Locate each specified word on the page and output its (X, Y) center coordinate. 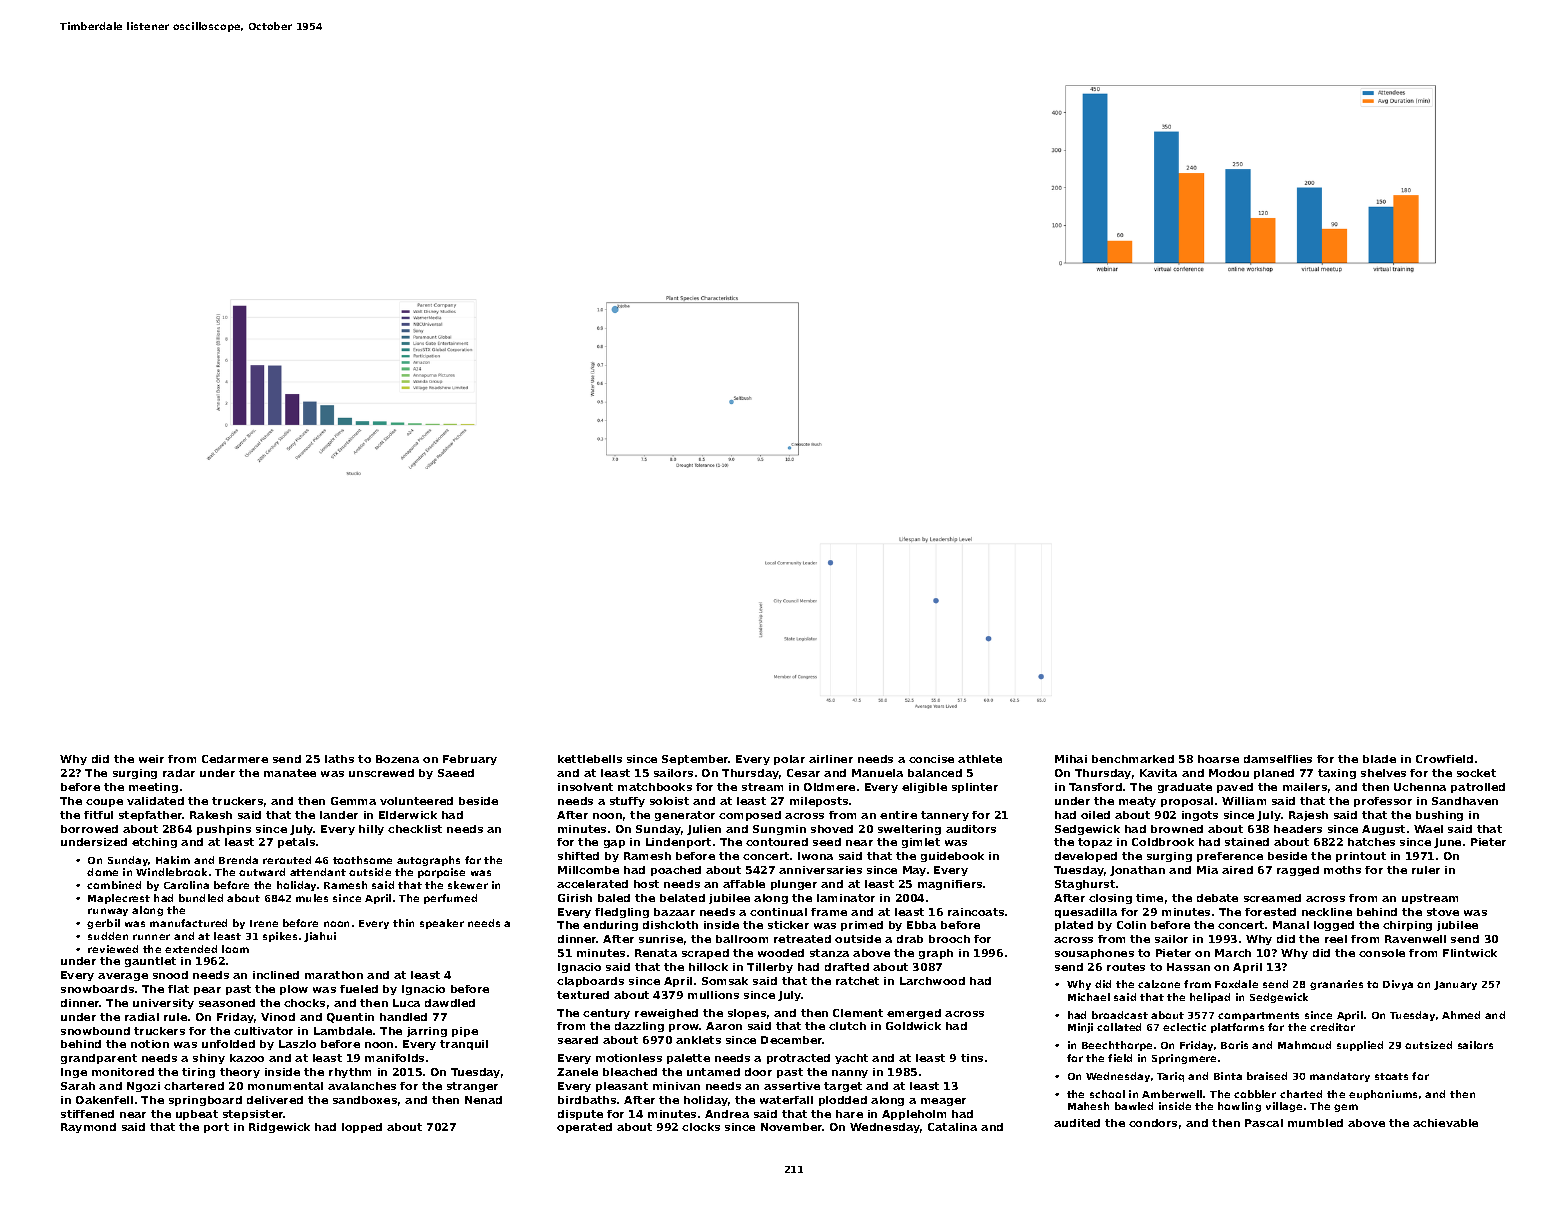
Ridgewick (279, 1128)
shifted (578, 856)
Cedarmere (235, 759)
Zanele (577, 1072)
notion (150, 1044)
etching (154, 843)
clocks (701, 1127)
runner (151, 937)
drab (910, 939)
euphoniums (1383, 1095)
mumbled (1315, 1123)
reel (1336, 939)
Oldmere (829, 787)
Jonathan (1137, 871)
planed (1274, 774)
